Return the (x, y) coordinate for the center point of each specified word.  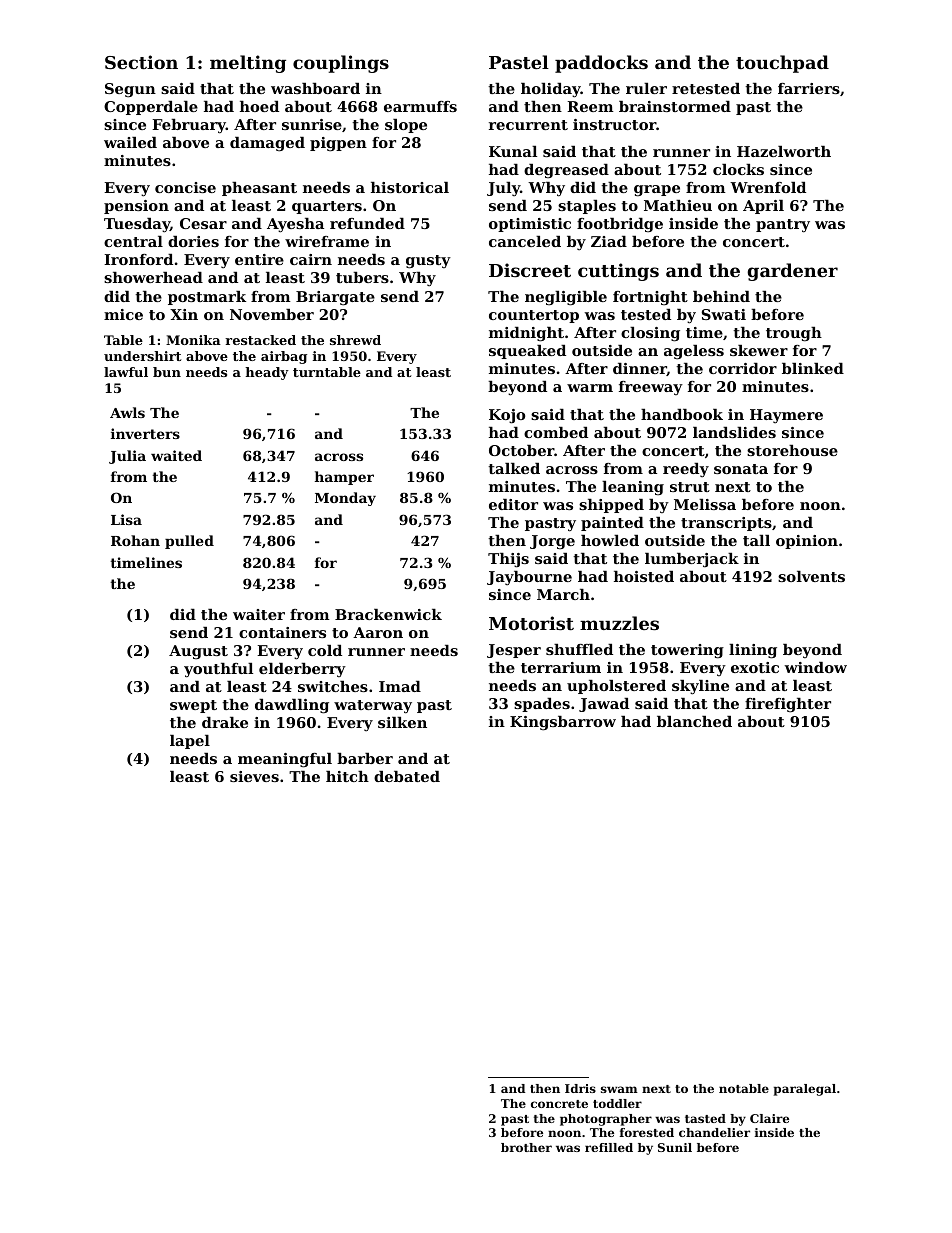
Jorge (552, 542)
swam (619, 1089)
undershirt (142, 356)
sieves (254, 776)
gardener (792, 272)
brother (526, 1147)
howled (610, 540)
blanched (694, 721)
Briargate (335, 298)
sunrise (312, 124)
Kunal (513, 151)
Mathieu (678, 205)
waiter (259, 614)
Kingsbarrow (563, 723)
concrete (559, 1104)
